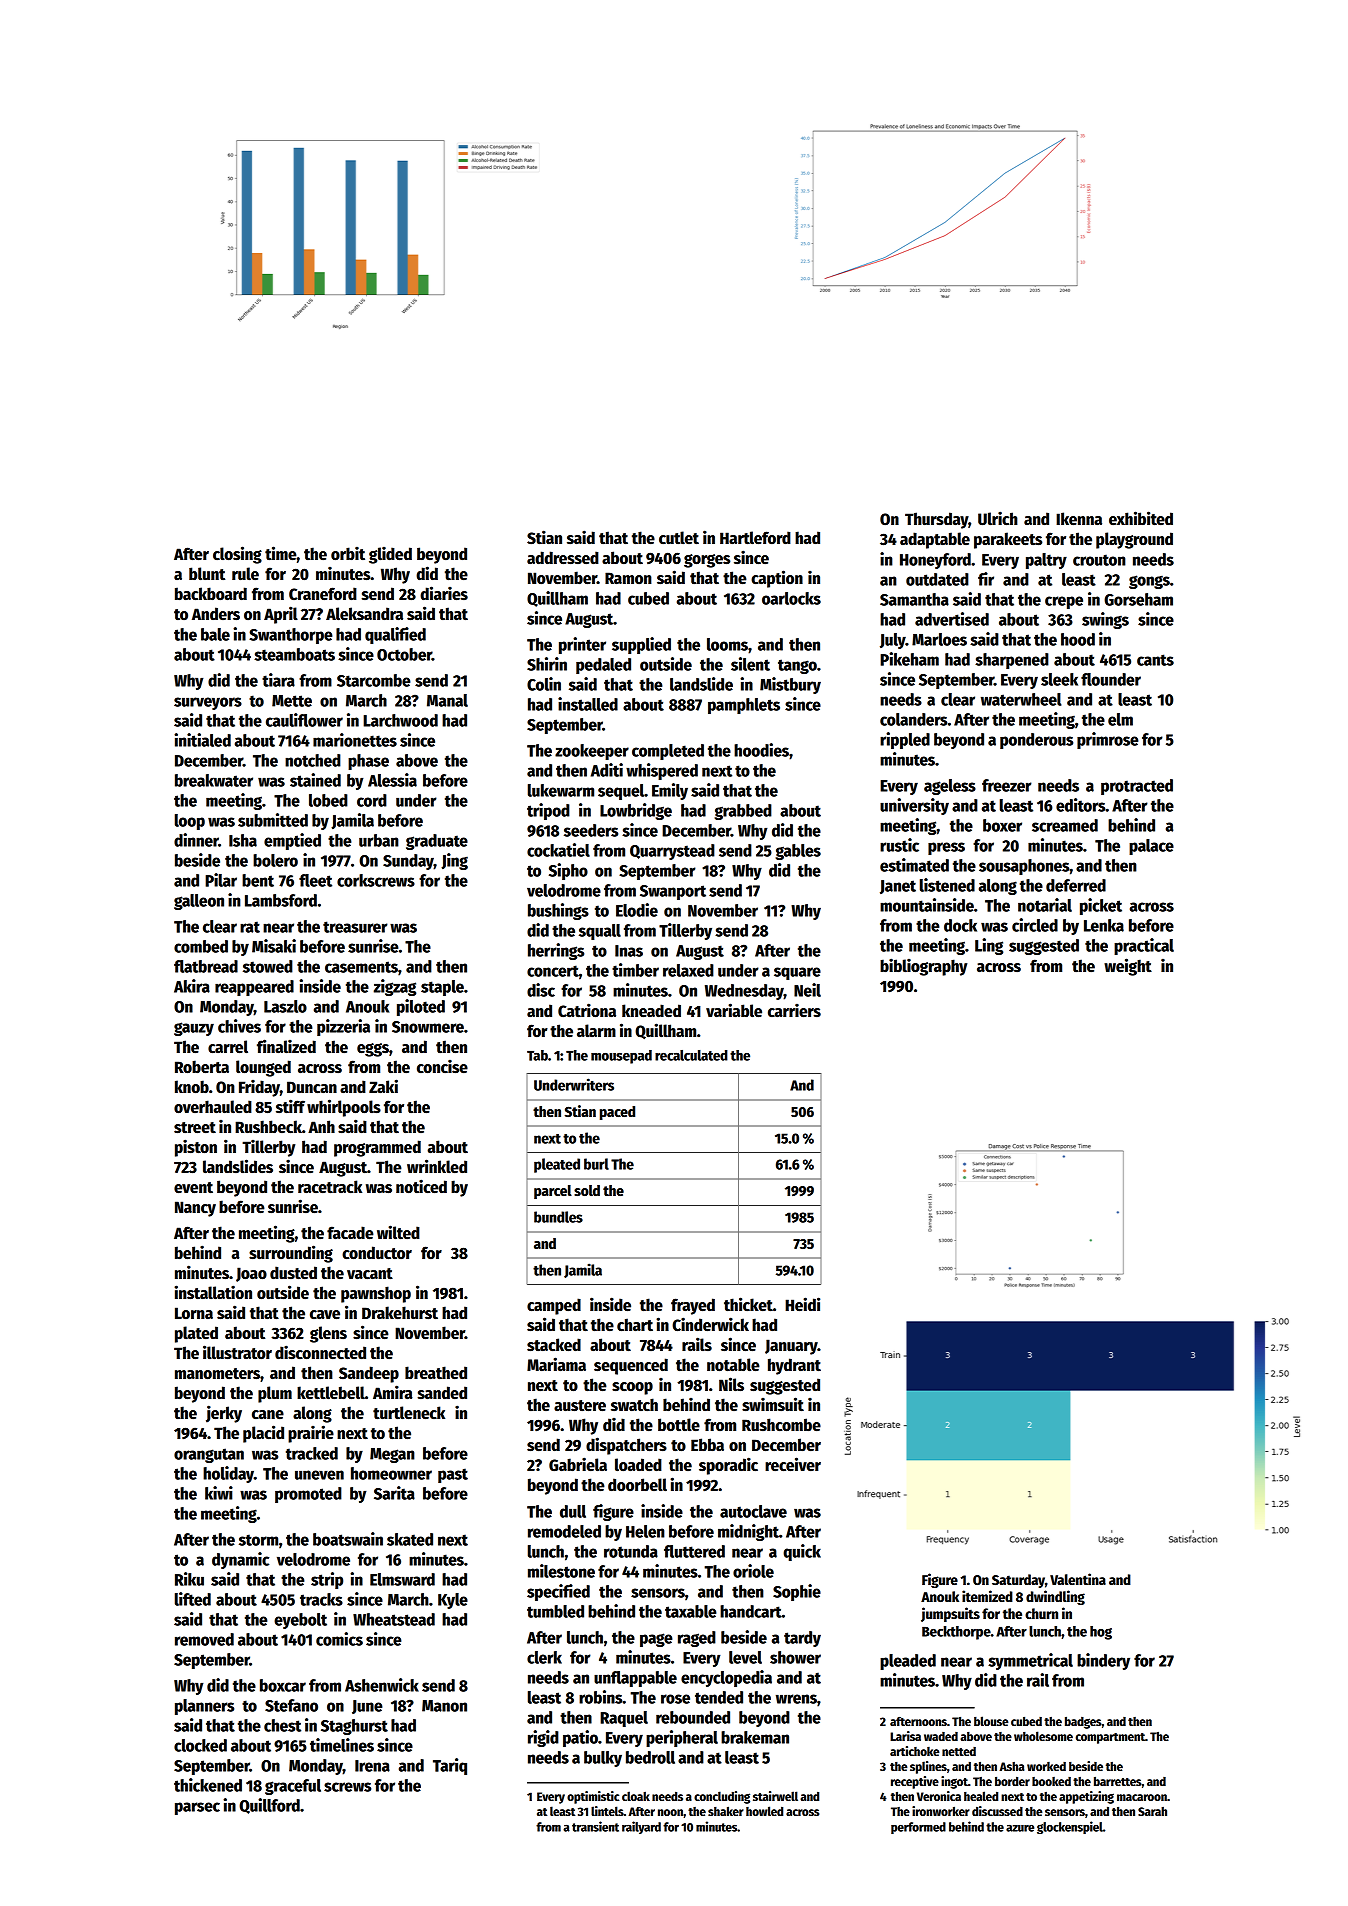  I want to click on Tariq, so click(450, 1766).
